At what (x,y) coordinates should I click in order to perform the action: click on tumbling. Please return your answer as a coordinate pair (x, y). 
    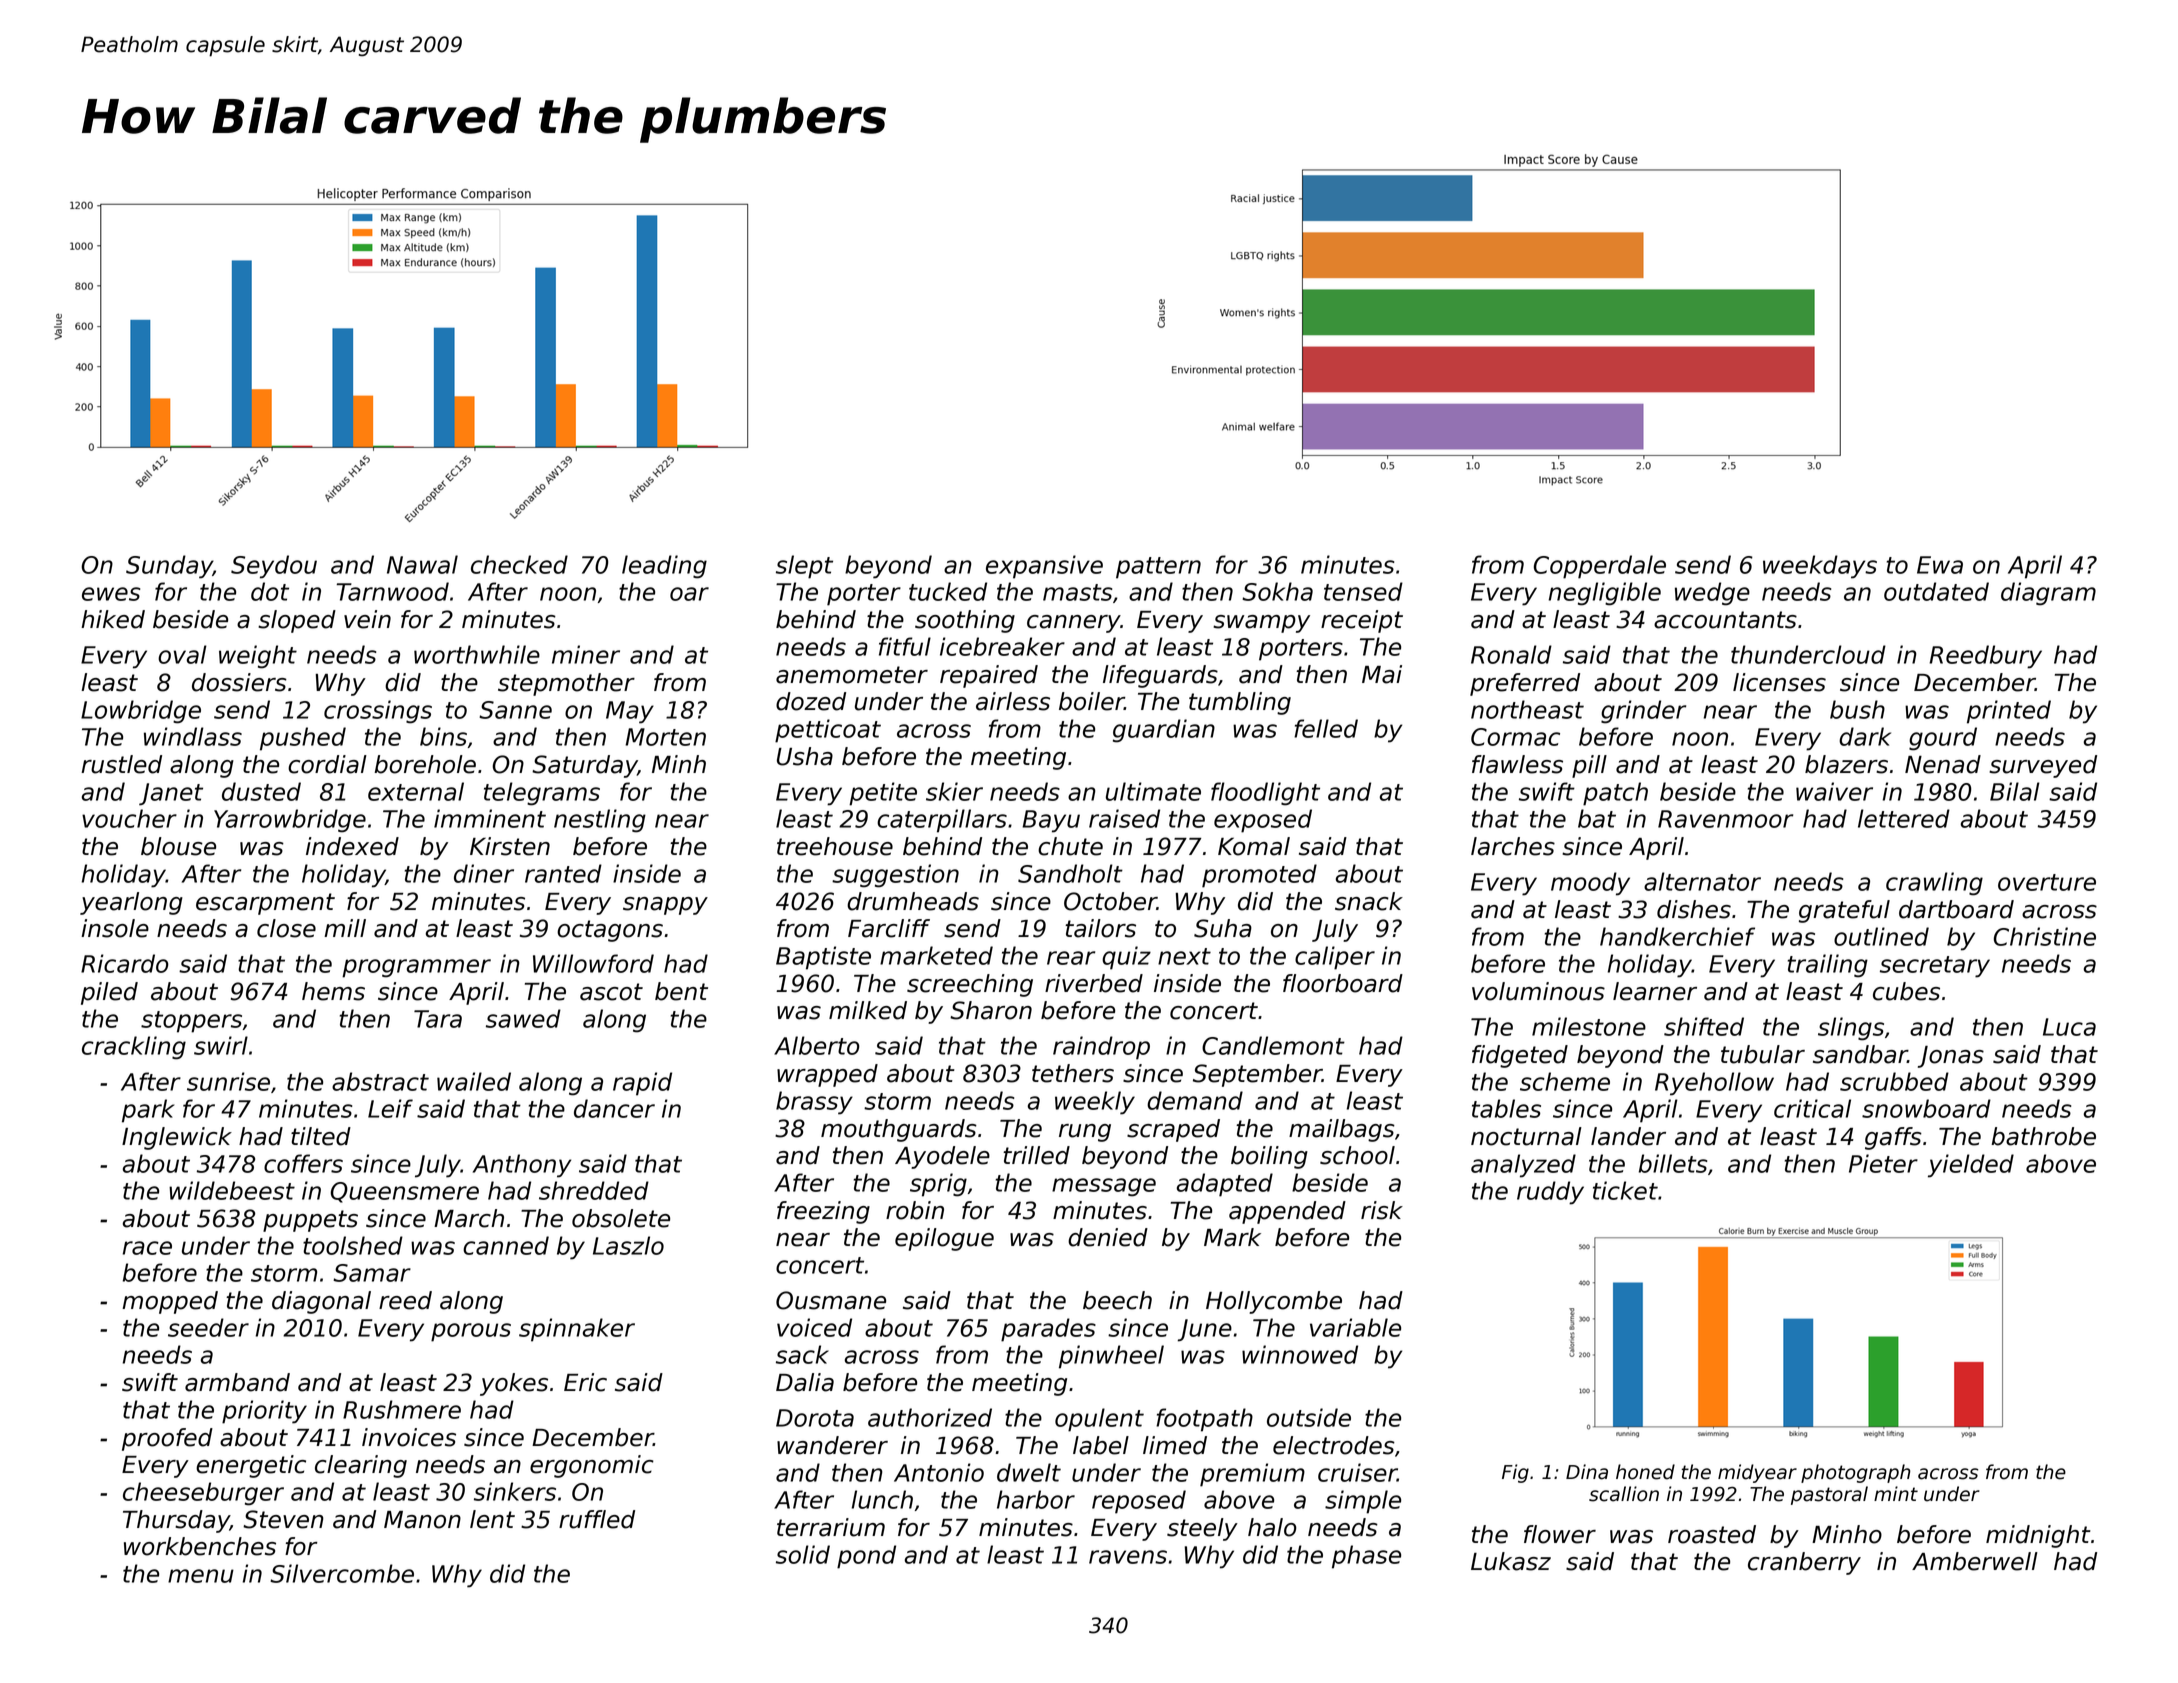
    Looking at the image, I should click on (1240, 703).
